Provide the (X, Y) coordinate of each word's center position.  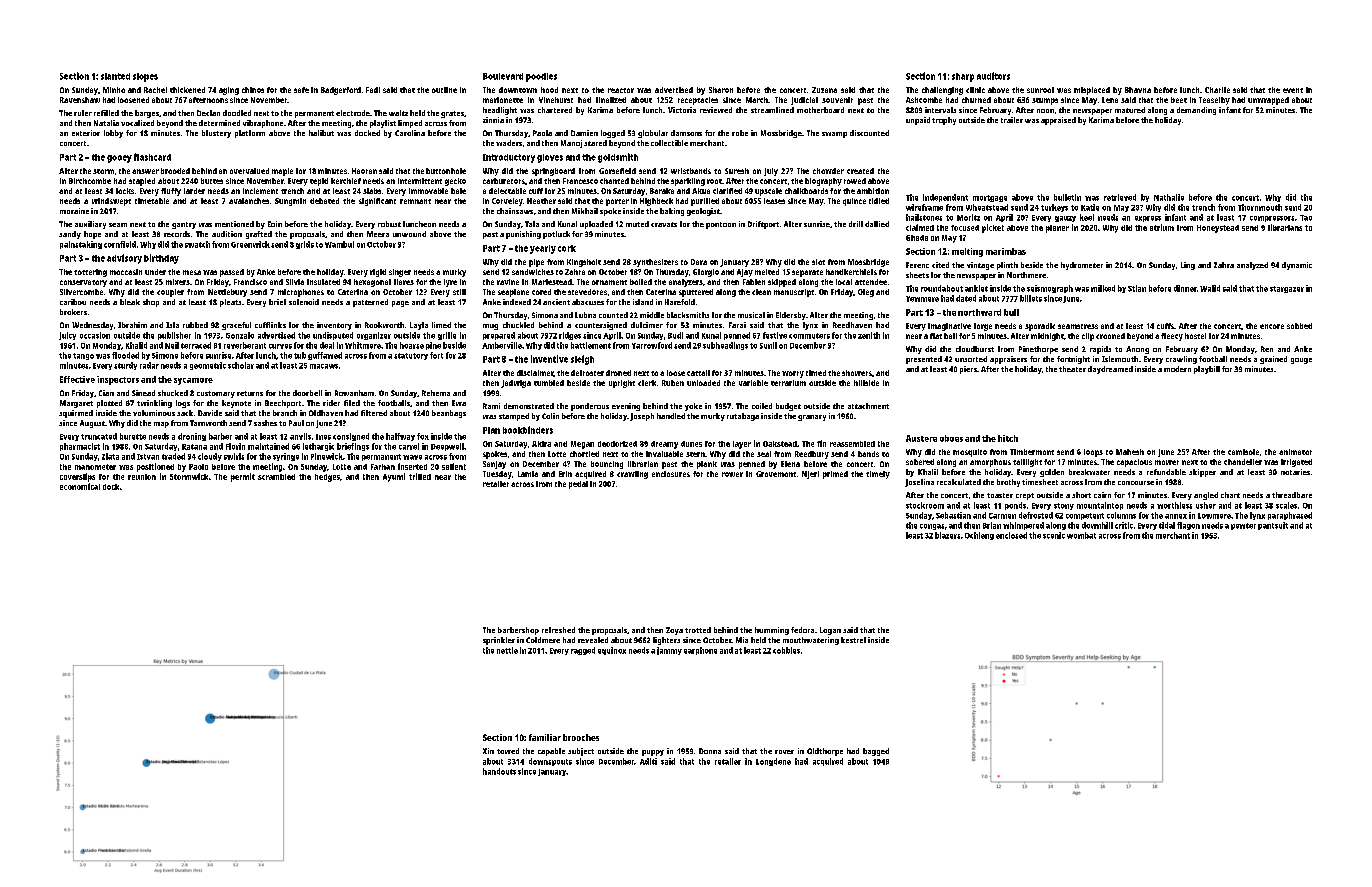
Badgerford (341, 91)
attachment (868, 406)
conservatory (83, 283)
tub (300, 355)
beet (1179, 100)
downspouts (550, 762)
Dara (699, 262)
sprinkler (499, 641)
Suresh (737, 171)
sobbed (1299, 326)
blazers (947, 535)
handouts (499, 771)
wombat (1081, 535)
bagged (876, 752)
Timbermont (1032, 452)
